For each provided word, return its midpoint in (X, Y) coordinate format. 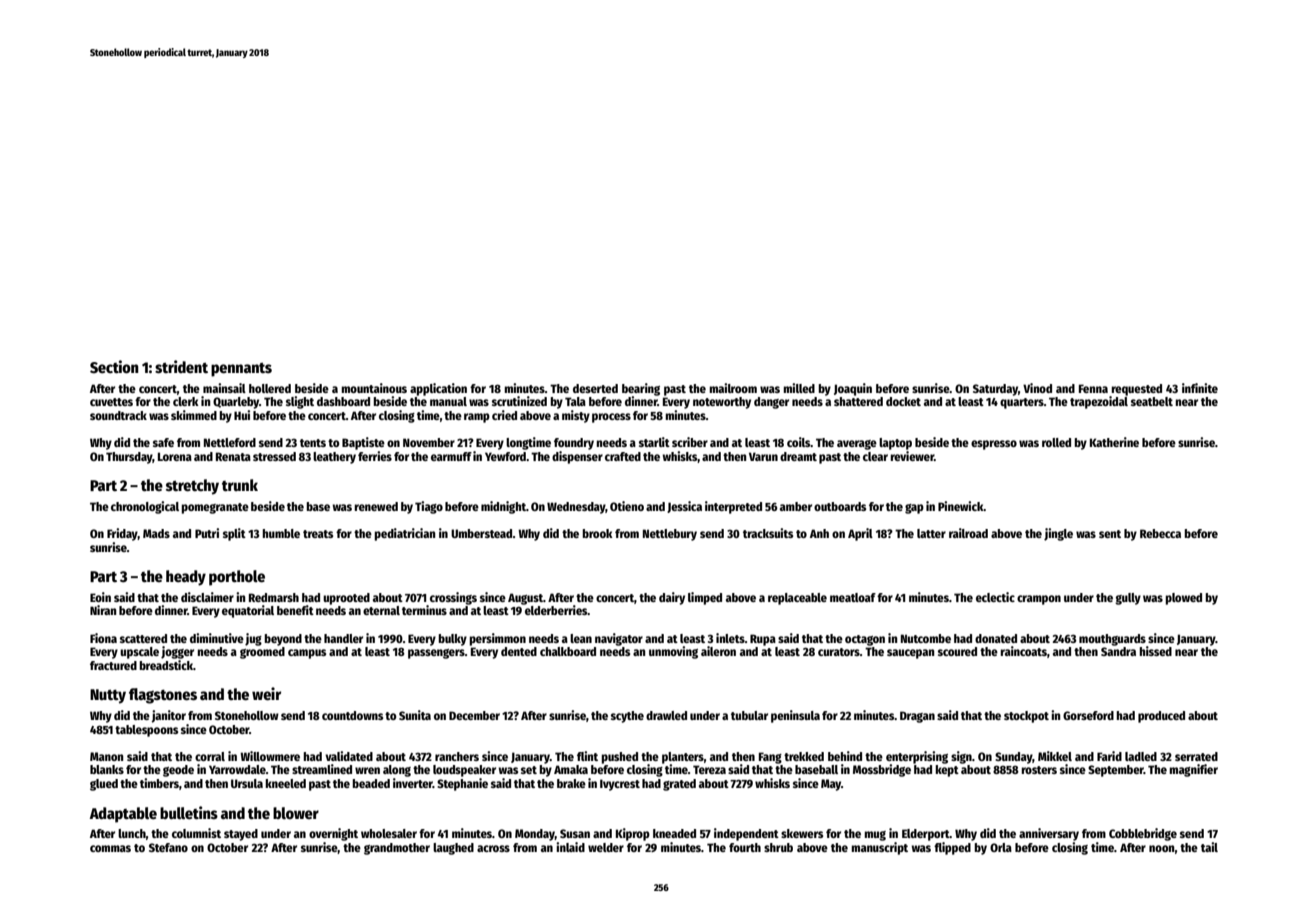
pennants (241, 370)
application (438, 389)
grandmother (397, 849)
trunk (240, 485)
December (474, 715)
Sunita (415, 715)
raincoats (1023, 651)
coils (799, 442)
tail (1209, 847)
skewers (802, 833)
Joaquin (853, 389)
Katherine (1114, 442)
